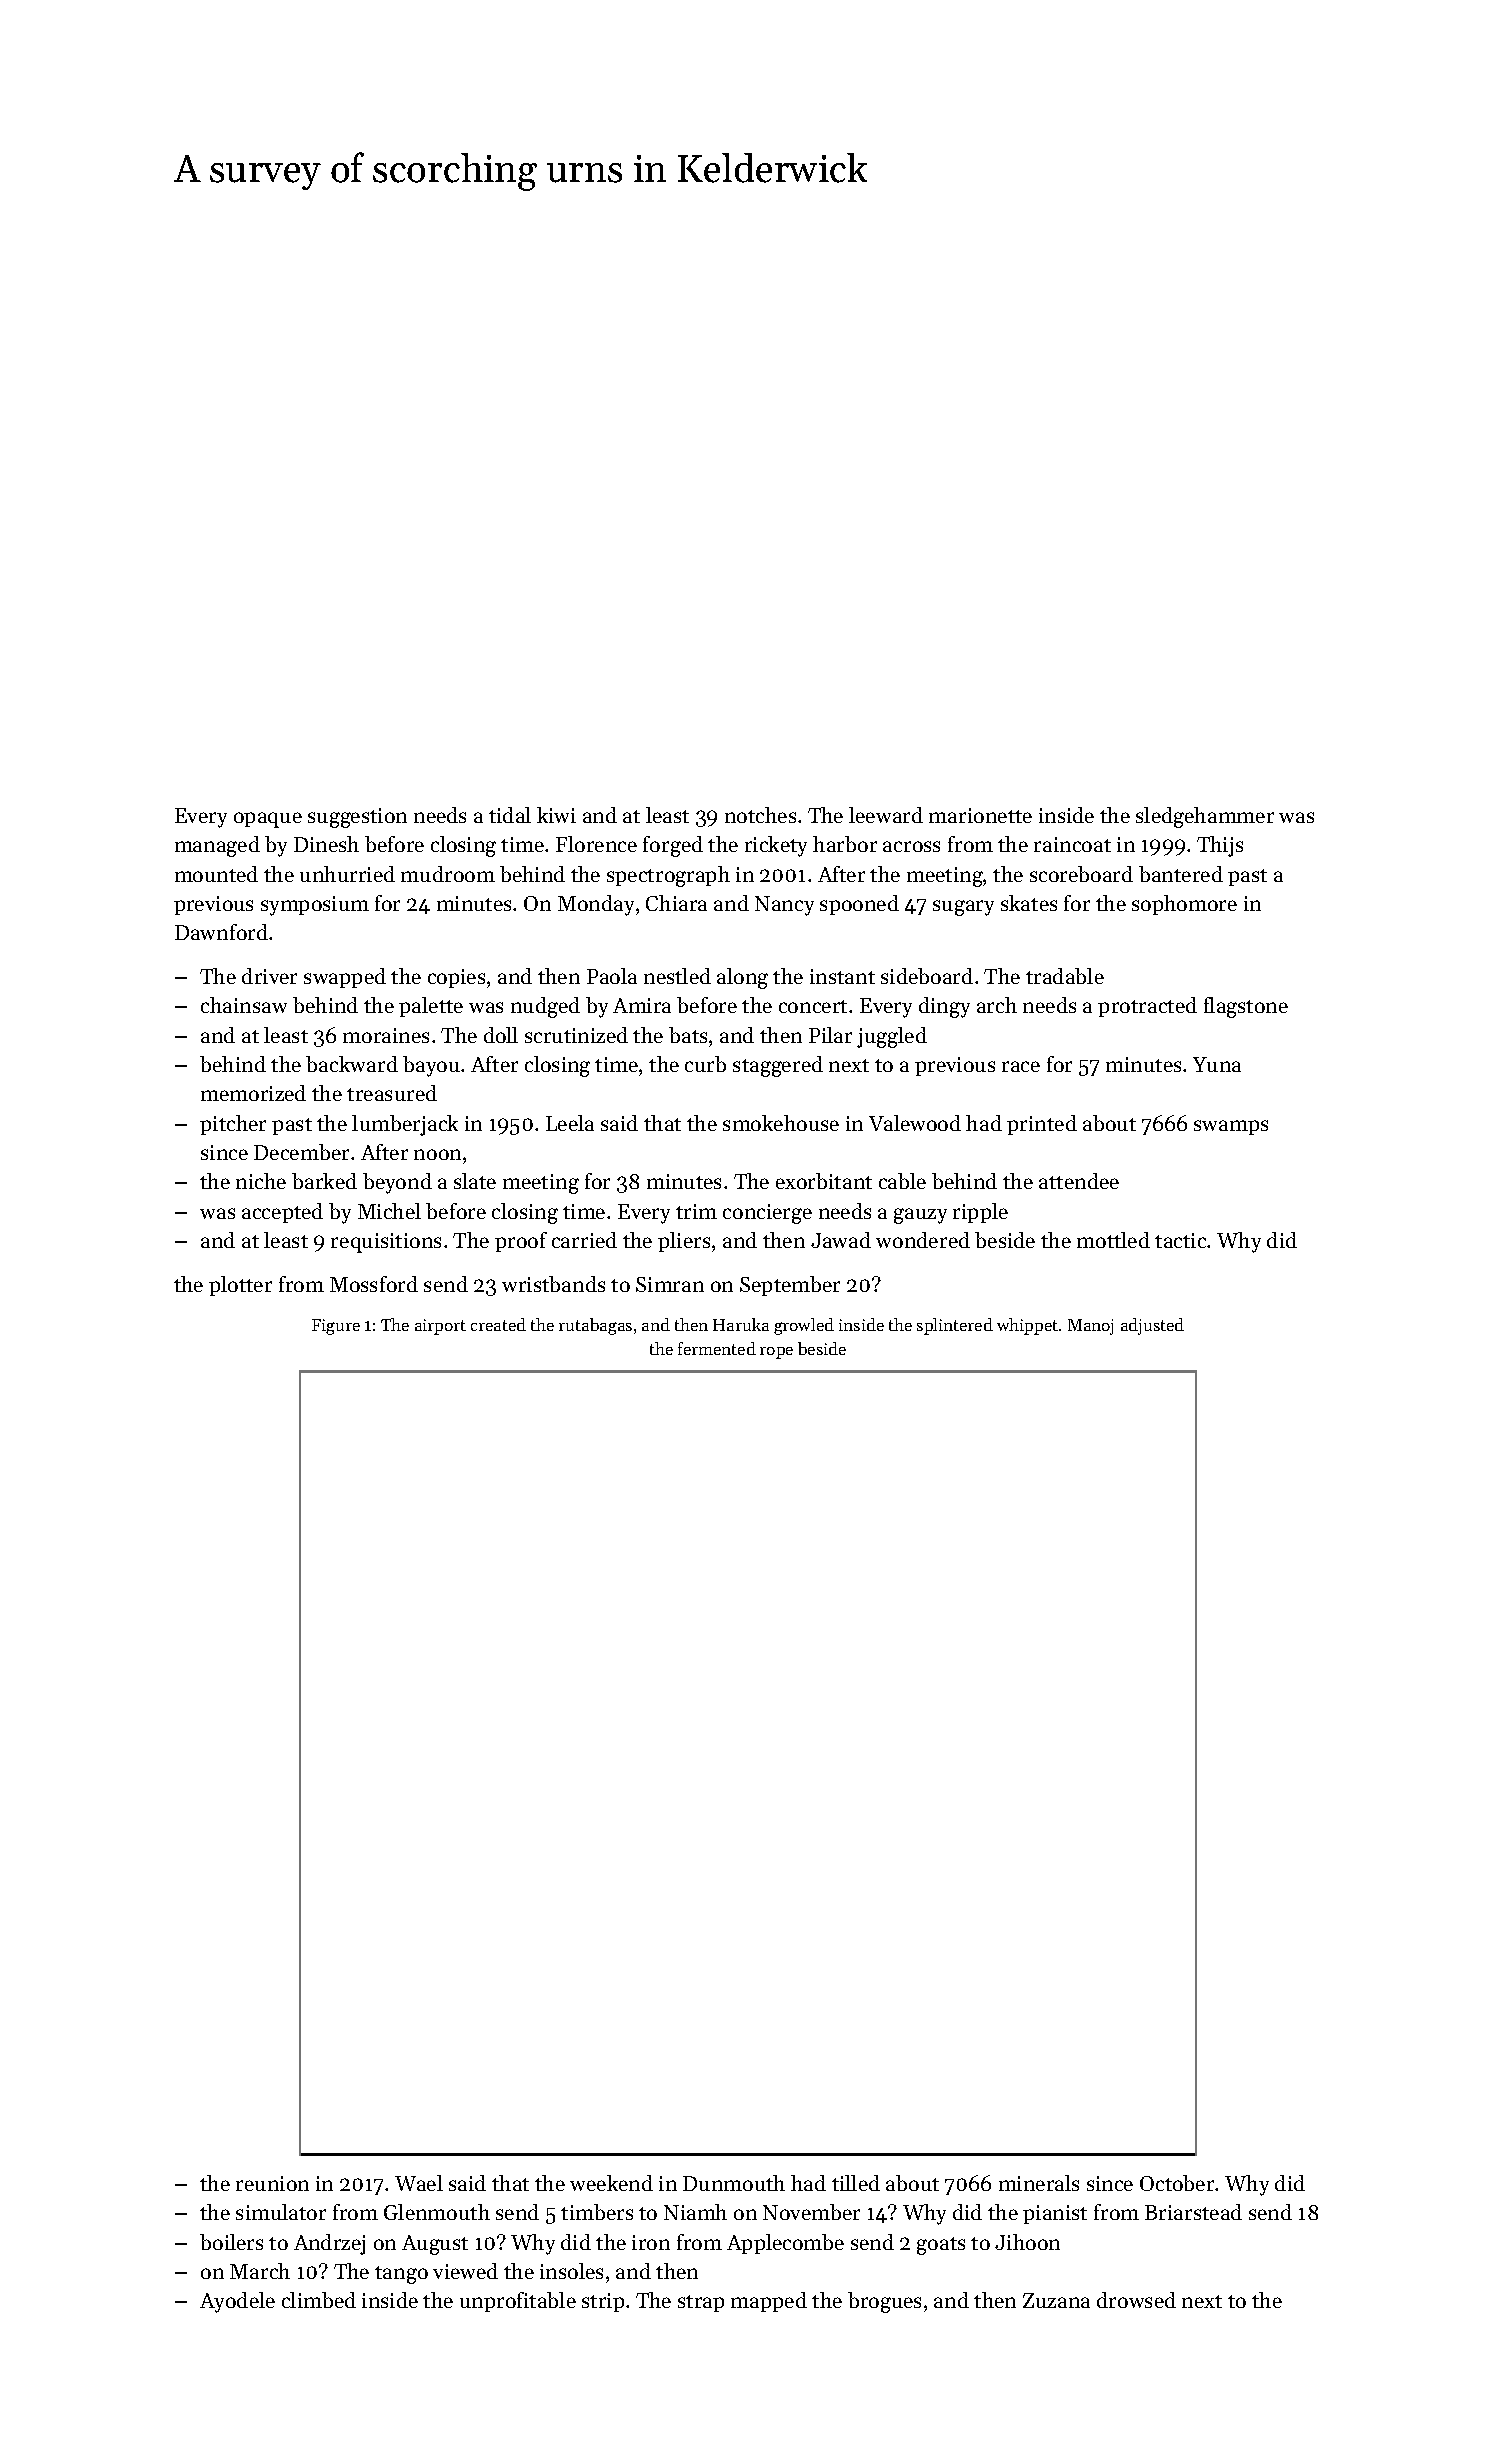 The image size is (1496, 2464). I want to click on minerals, so click(1039, 2183).
